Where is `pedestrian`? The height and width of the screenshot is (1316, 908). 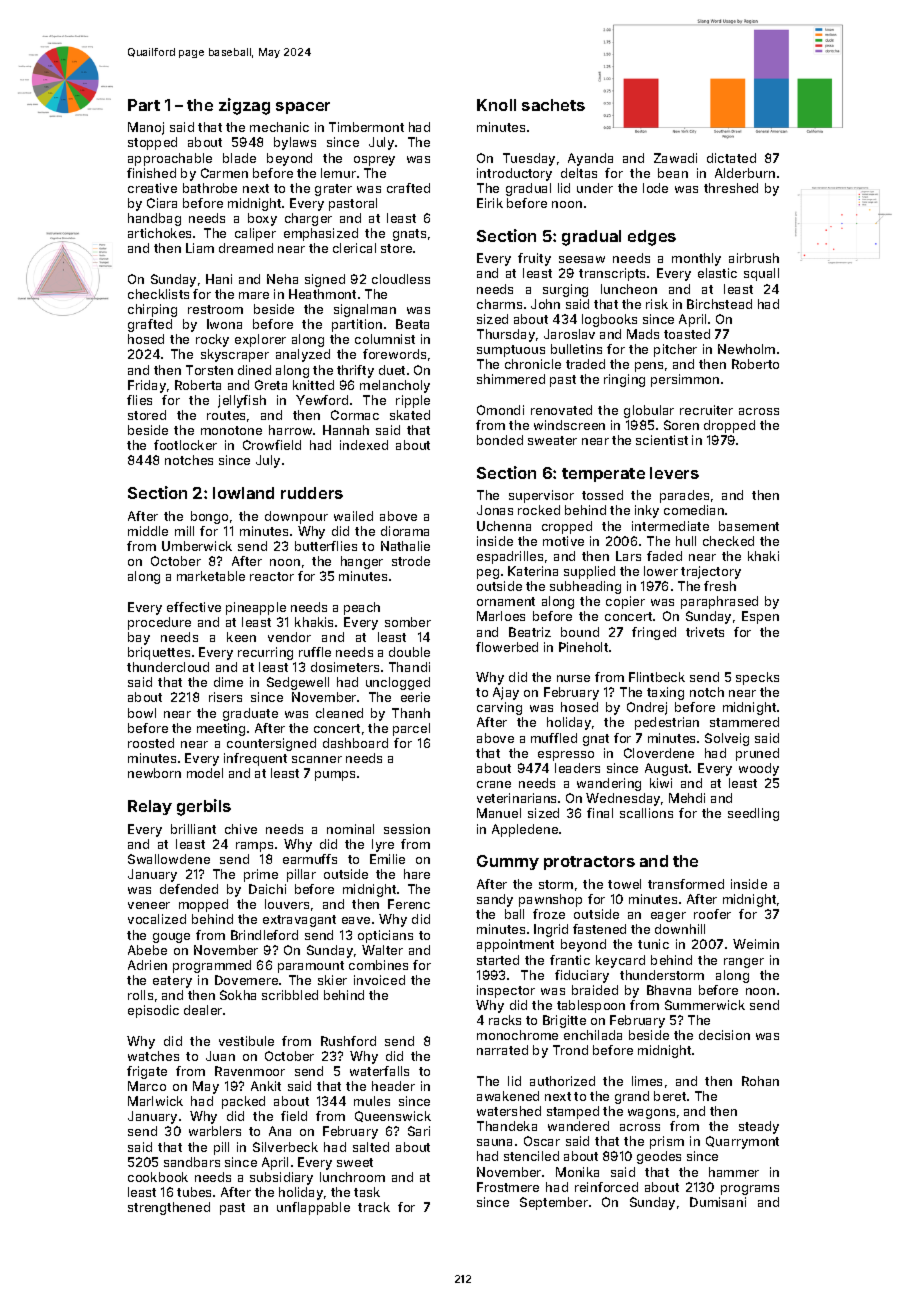
pedestrian is located at coordinates (667, 723).
